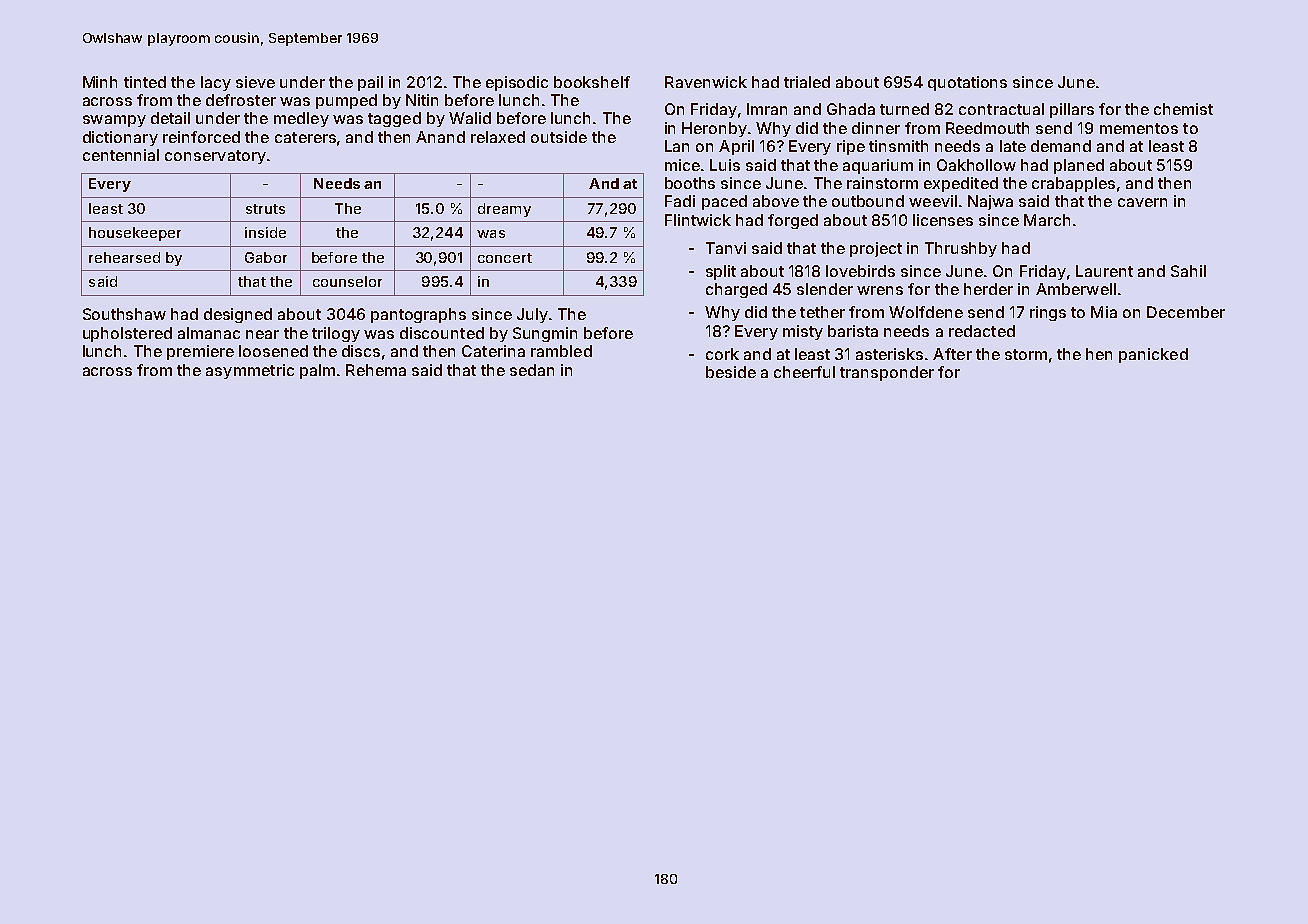 Image resolution: width=1308 pixels, height=924 pixels. I want to click on housekeeper, so click(135, 234).
